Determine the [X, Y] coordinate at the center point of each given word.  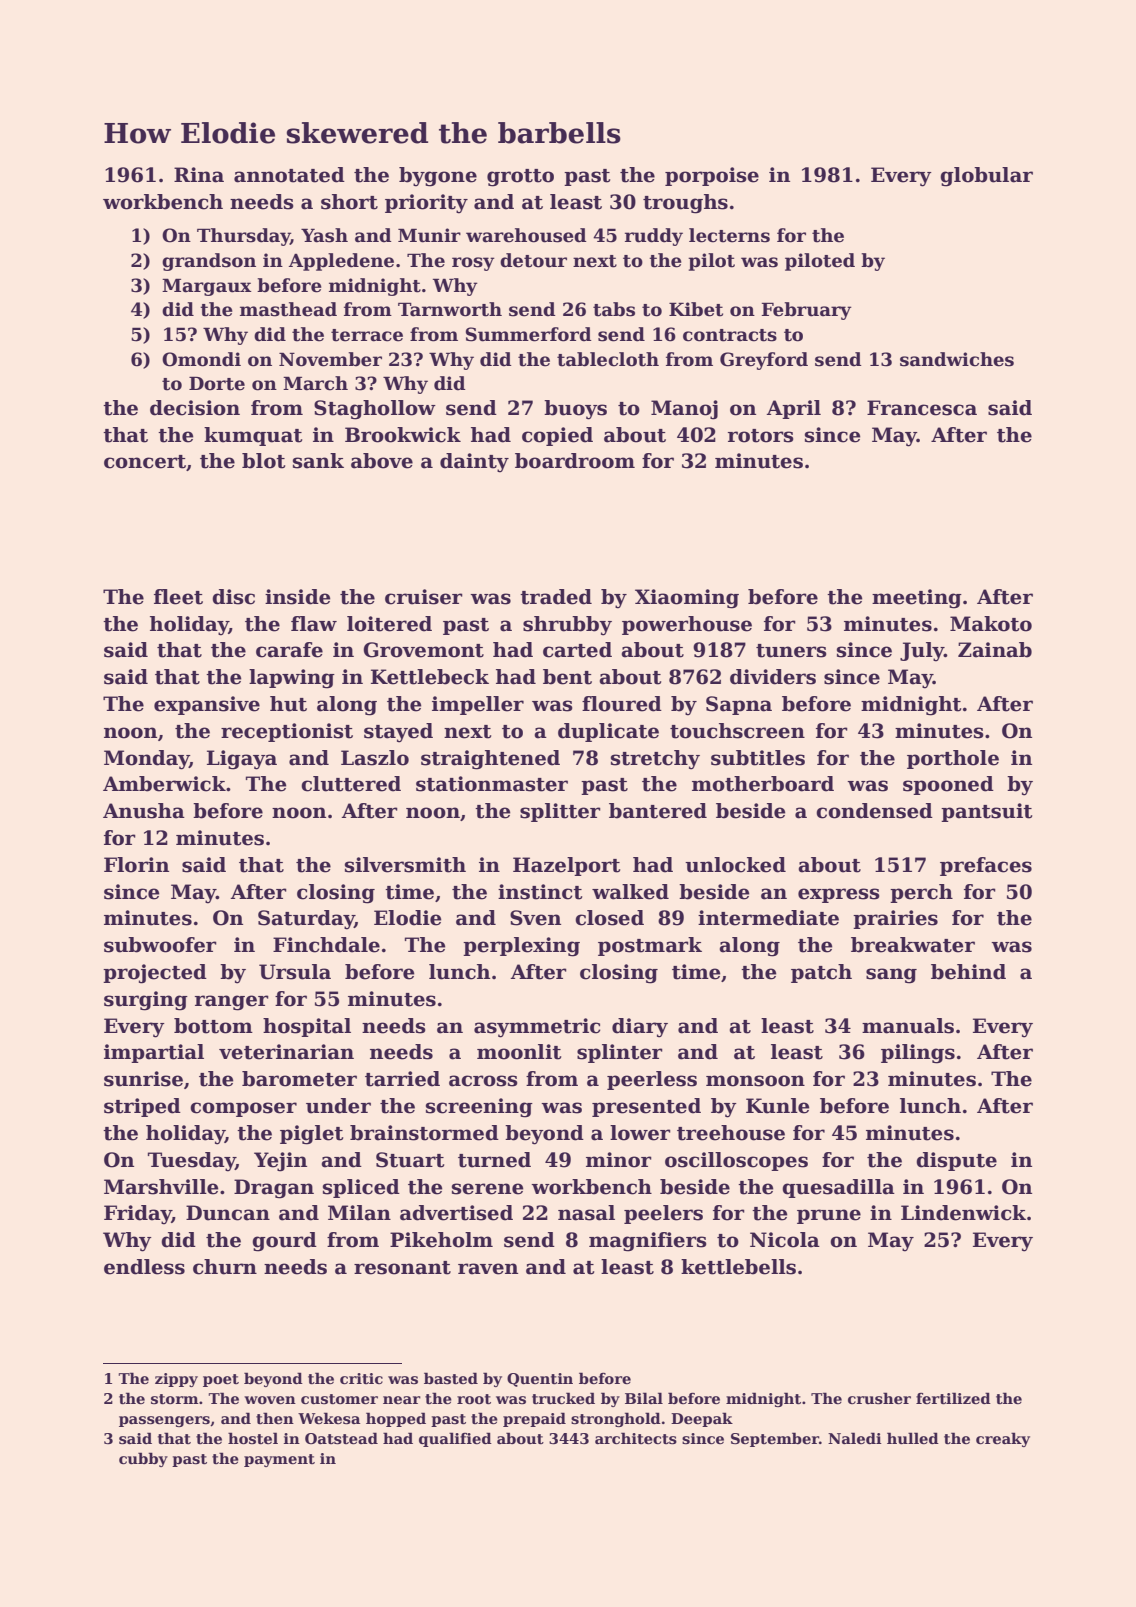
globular [986, 177]
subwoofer [160, 945]
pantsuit [986, 812]
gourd [284, 1242]
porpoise [712, 176]
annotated [289, 175]
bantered [658, 811]
